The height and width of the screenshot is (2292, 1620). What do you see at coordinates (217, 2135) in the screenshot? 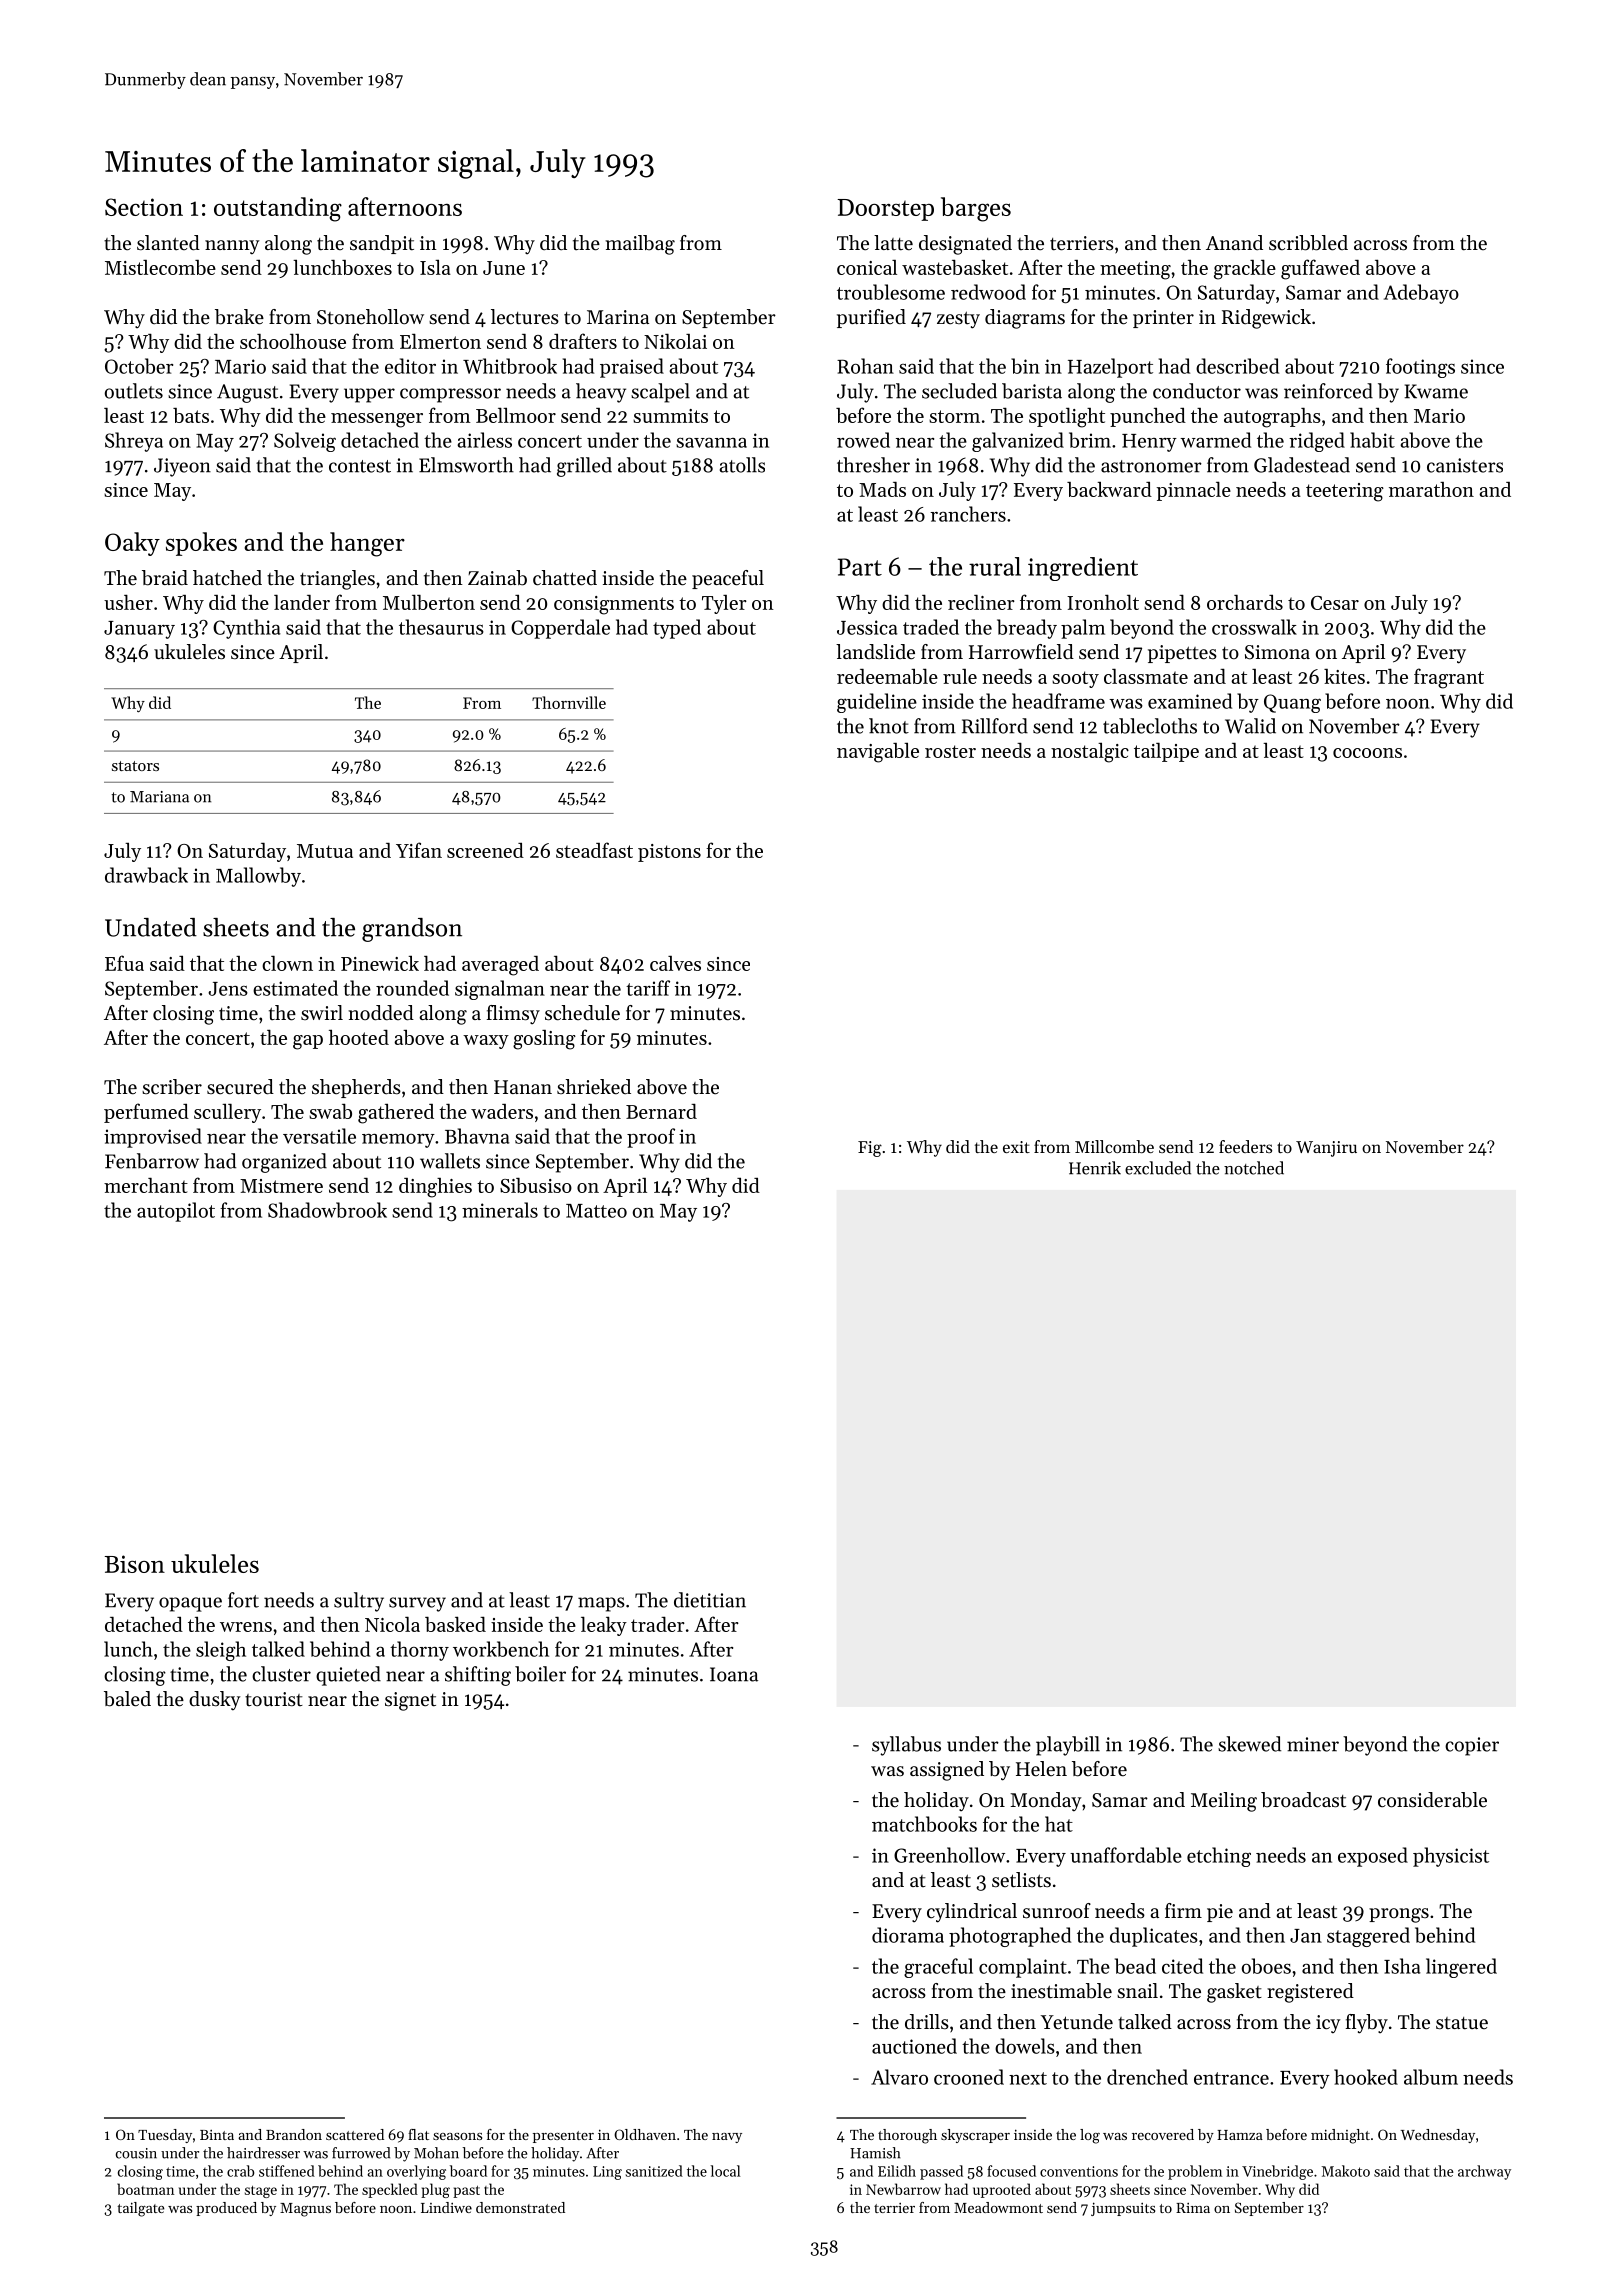
I see `Binta` at bounding box center [217, 2135].
